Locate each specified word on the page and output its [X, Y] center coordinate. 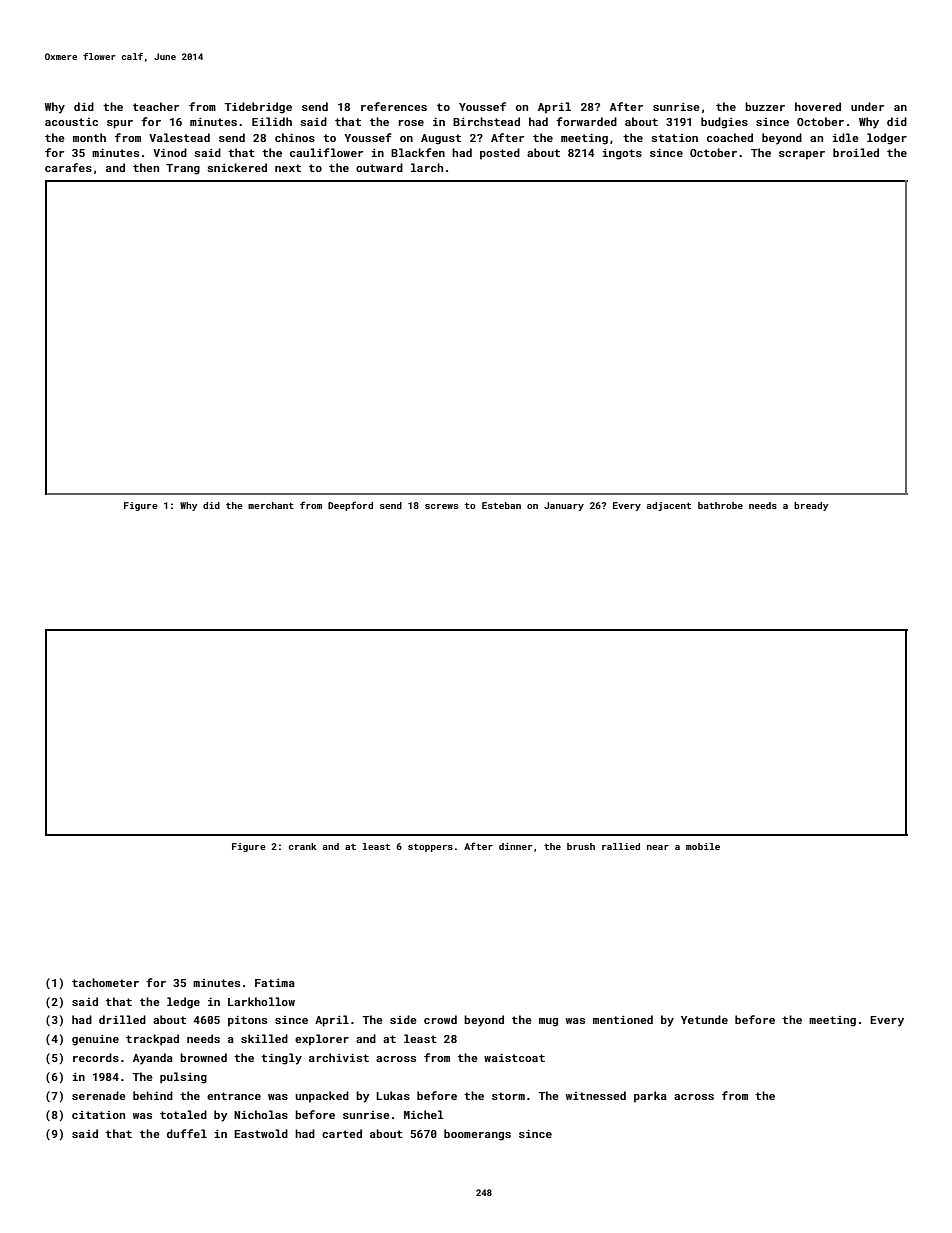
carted [342, 1133]
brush [581, 846]
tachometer [105, 982]
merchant [271, 505]
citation [98, 1115]
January [564, 506]
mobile [703, 846]
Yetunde [704, 1019]
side [403, 1019]
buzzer [765, 106]
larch [427, 167]
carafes [68, 167]
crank [303, 846]
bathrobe [720, 505]
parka [650, 1097]
